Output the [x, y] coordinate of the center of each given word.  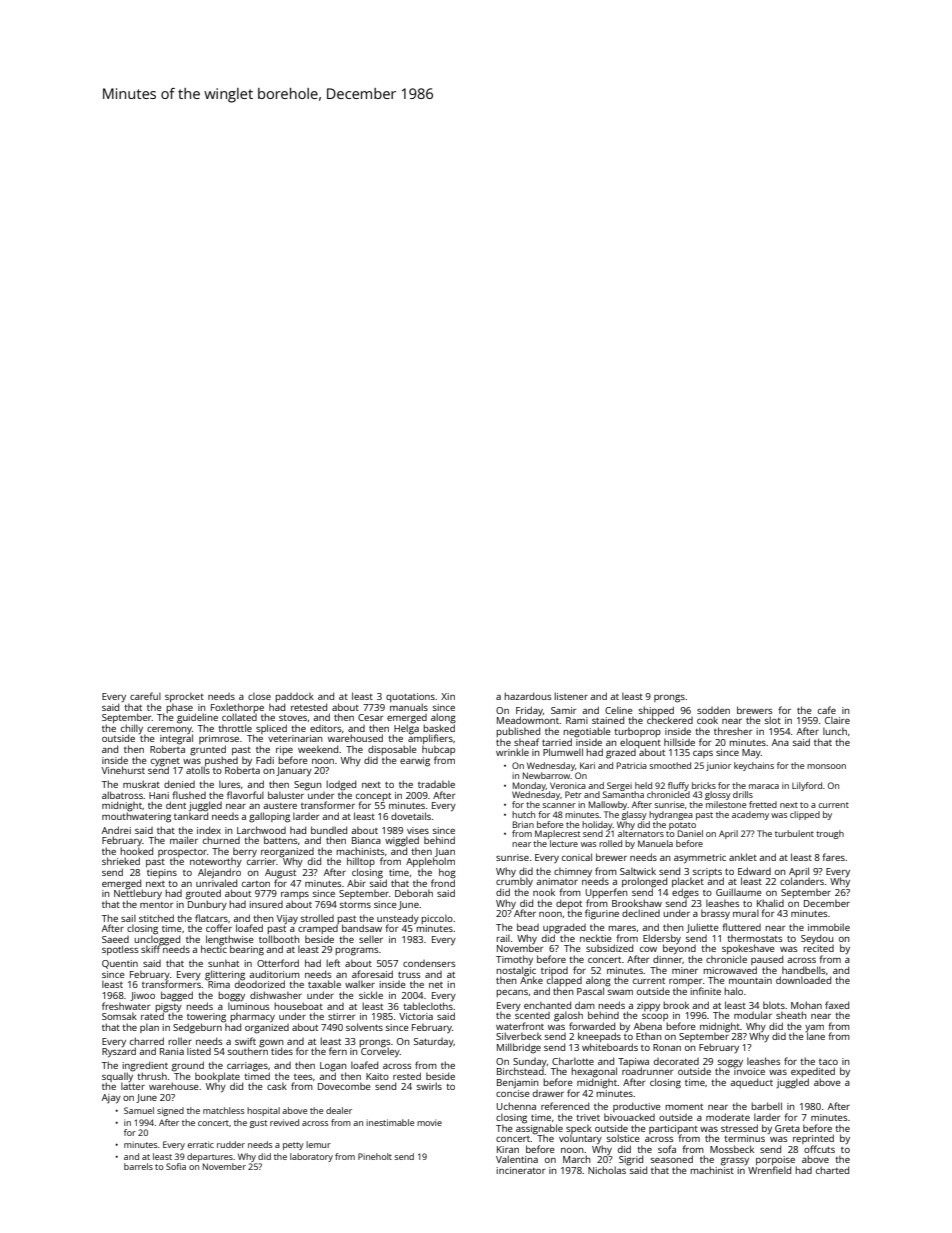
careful [145, 696]
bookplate [217, 1077]
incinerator [520, 1170]
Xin [448, 696]
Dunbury [207, 905]
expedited [813, 1072]
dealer [339, 1110]
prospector [182, 853]
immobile [829, 927]
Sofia [176, 1166]
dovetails [411, 816]
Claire [837, 720]
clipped [805, 815]
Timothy [514, 960]
